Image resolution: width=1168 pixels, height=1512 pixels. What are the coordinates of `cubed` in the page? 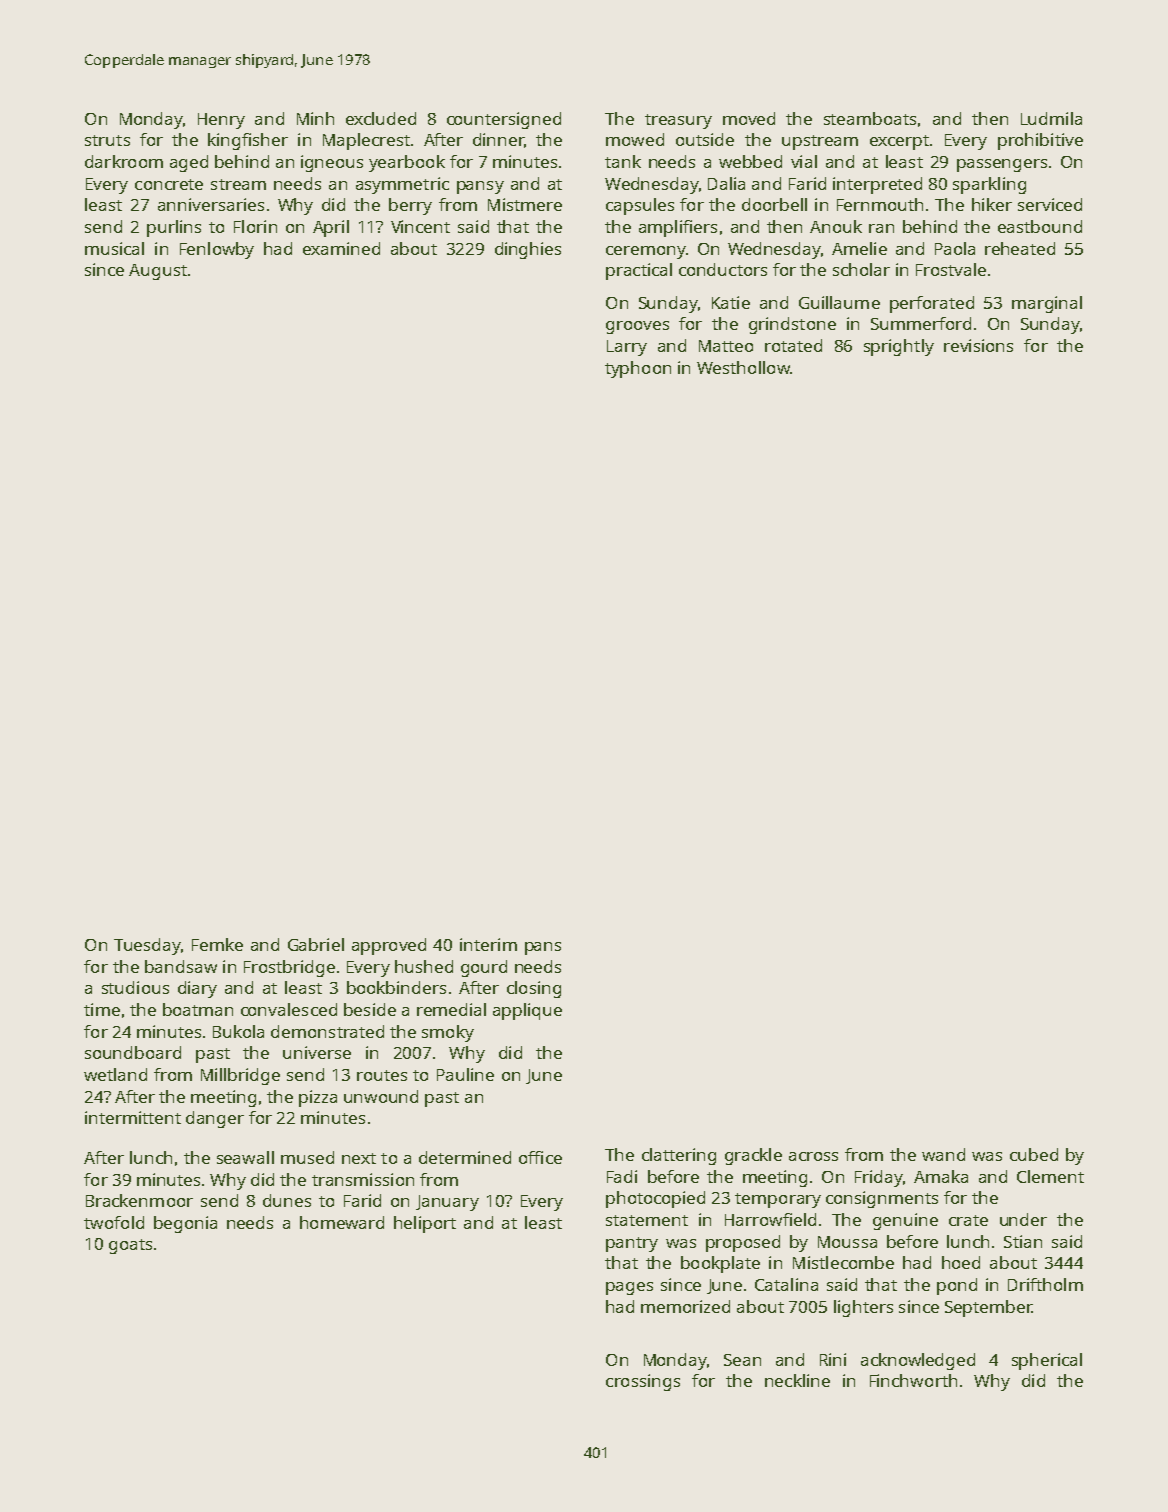 It's located at (1034, 1154).
